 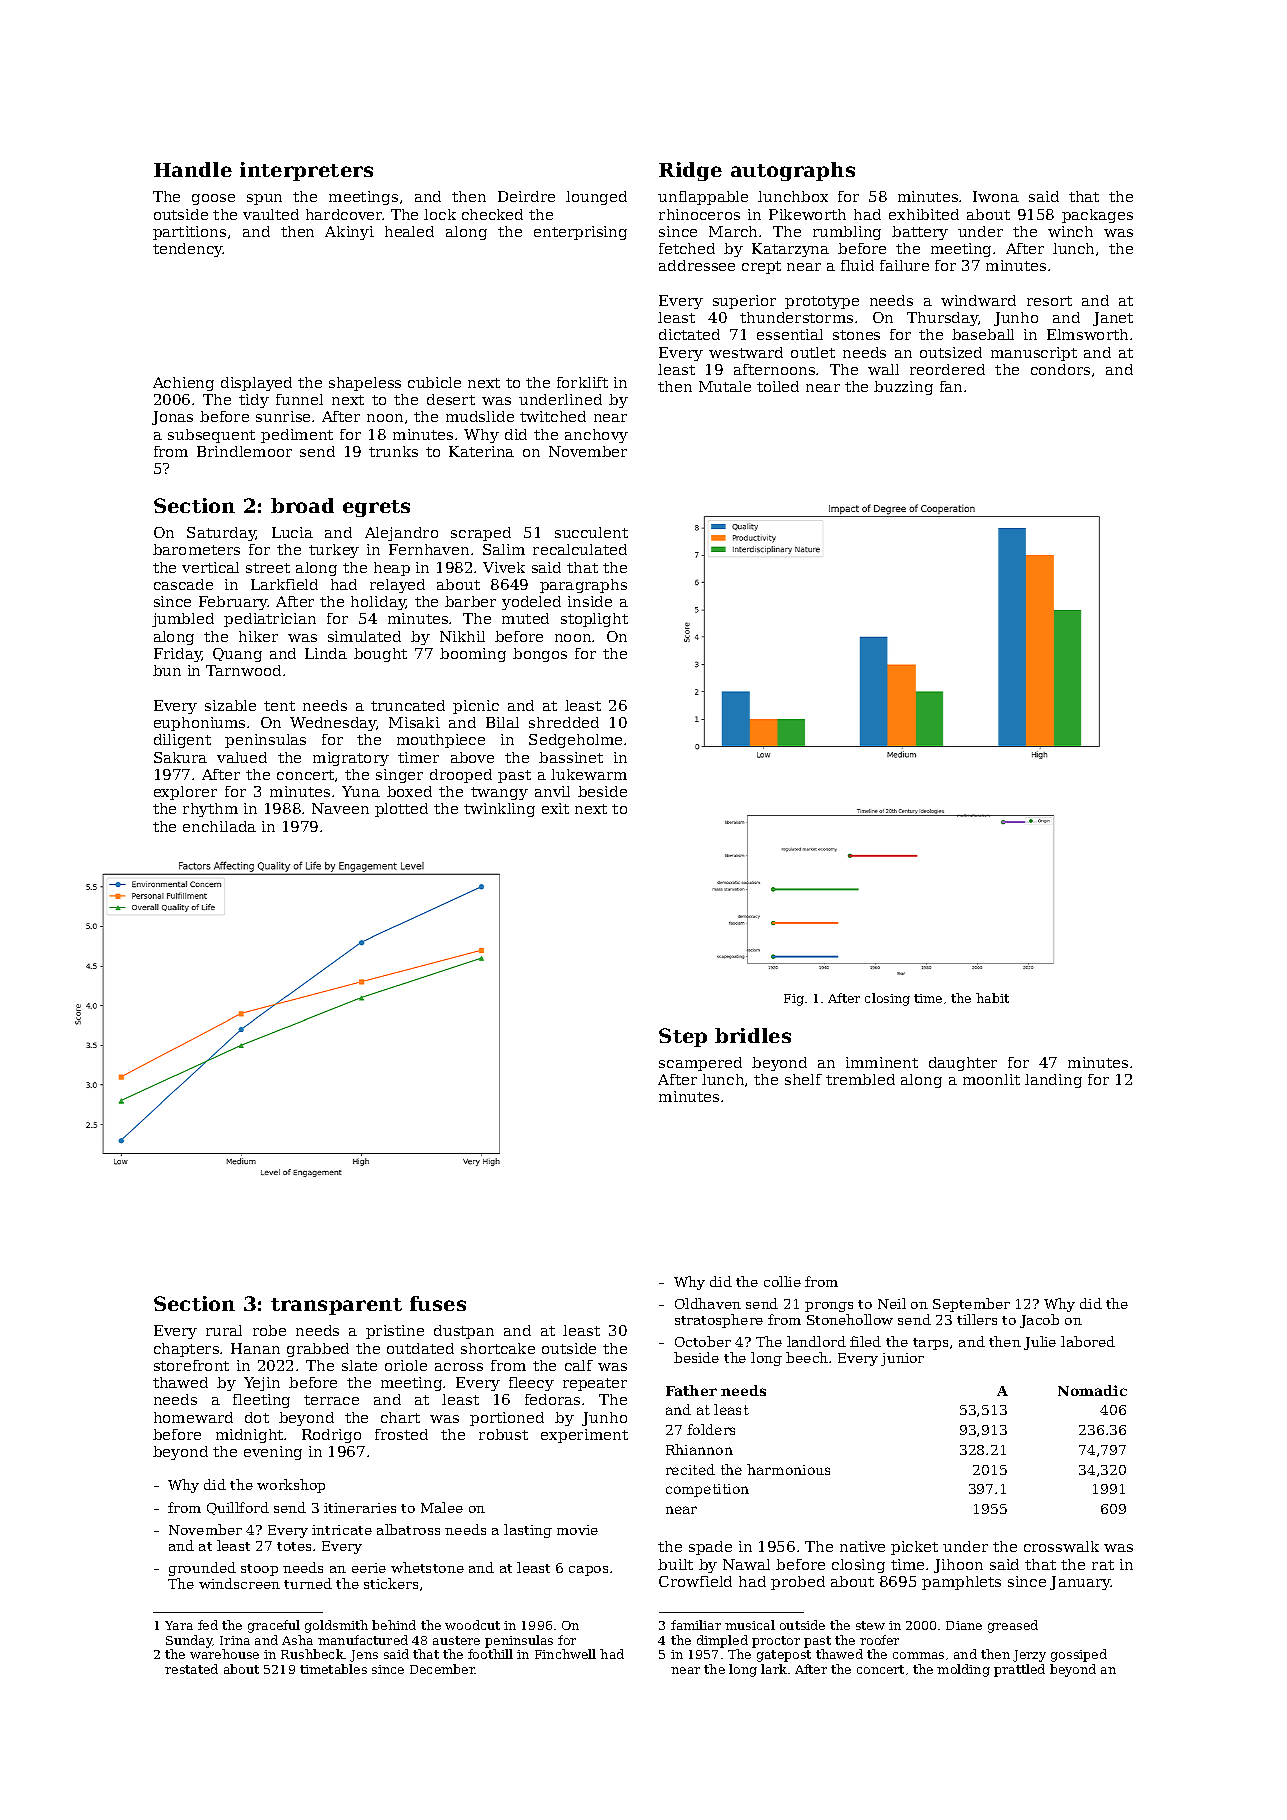 I want to click on habit, so click(x=992, y=998).
